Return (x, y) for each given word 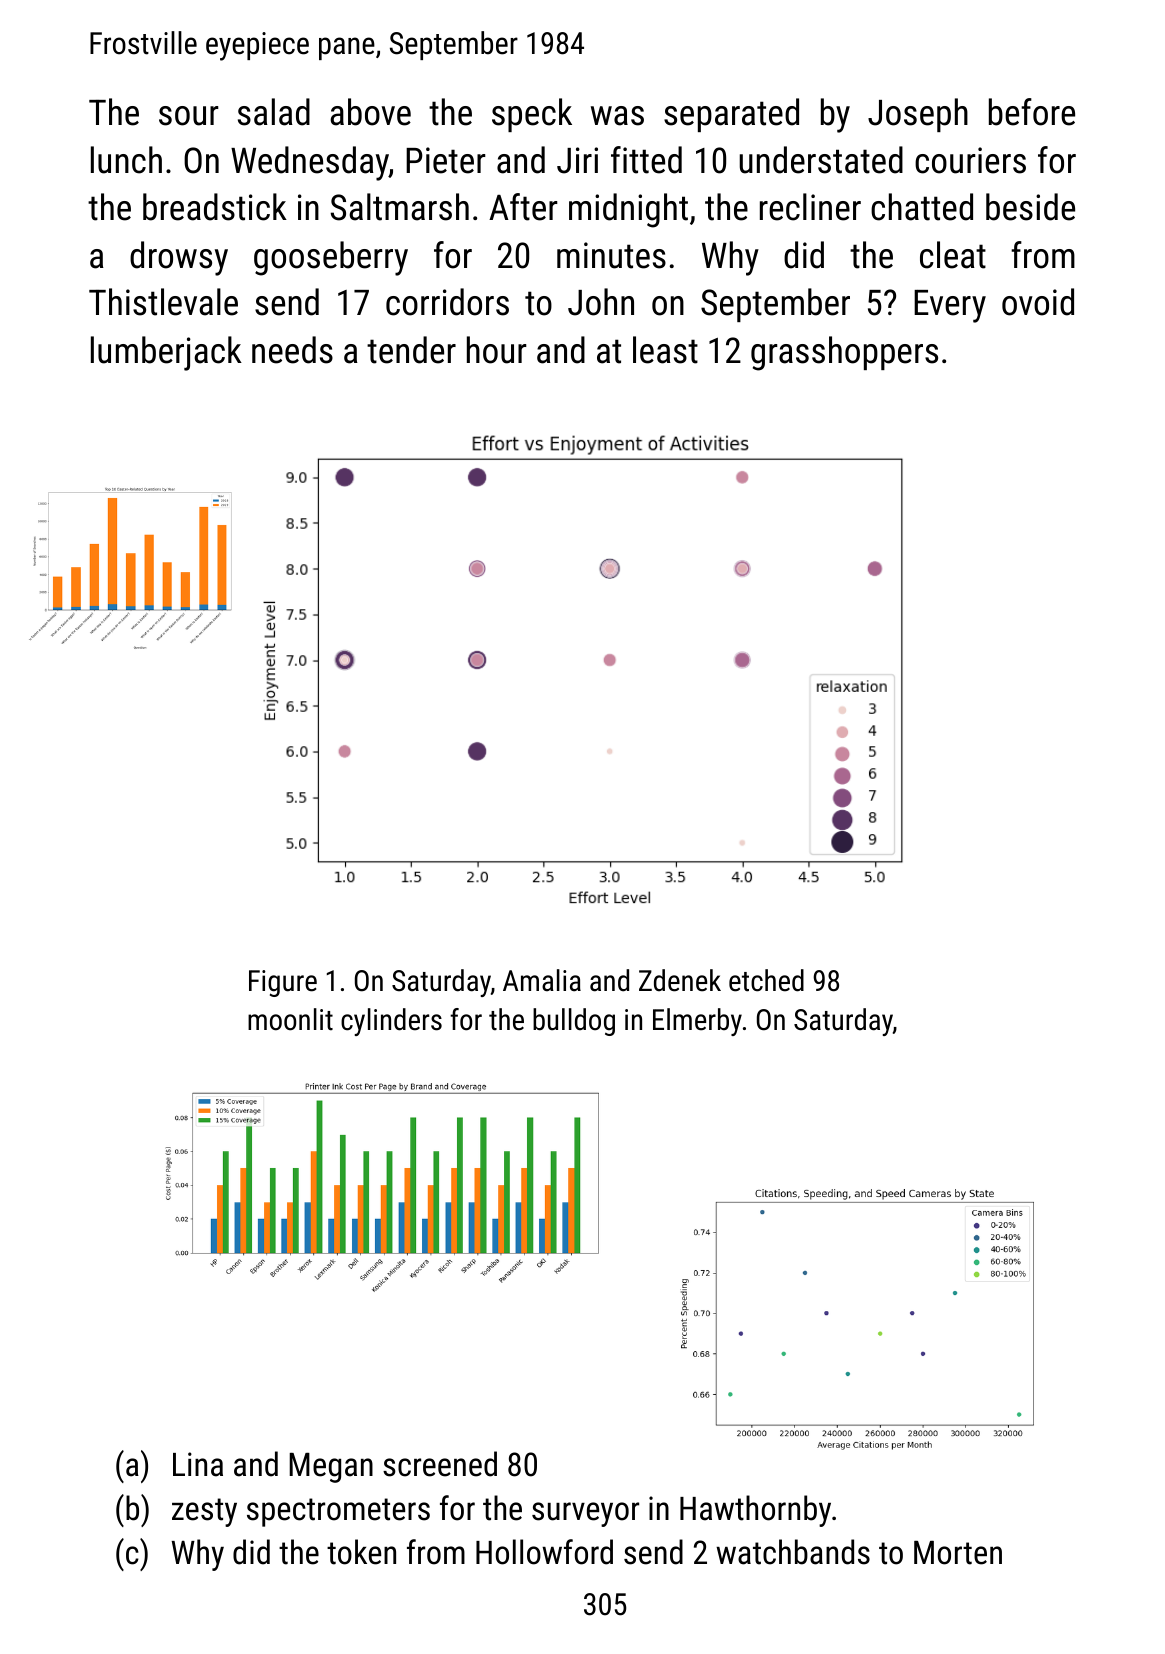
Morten (958, 1552)
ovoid (1038, 302)
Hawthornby (755, 1511)
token (361, 1552)
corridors (447, 302)
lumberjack (166, 353)
